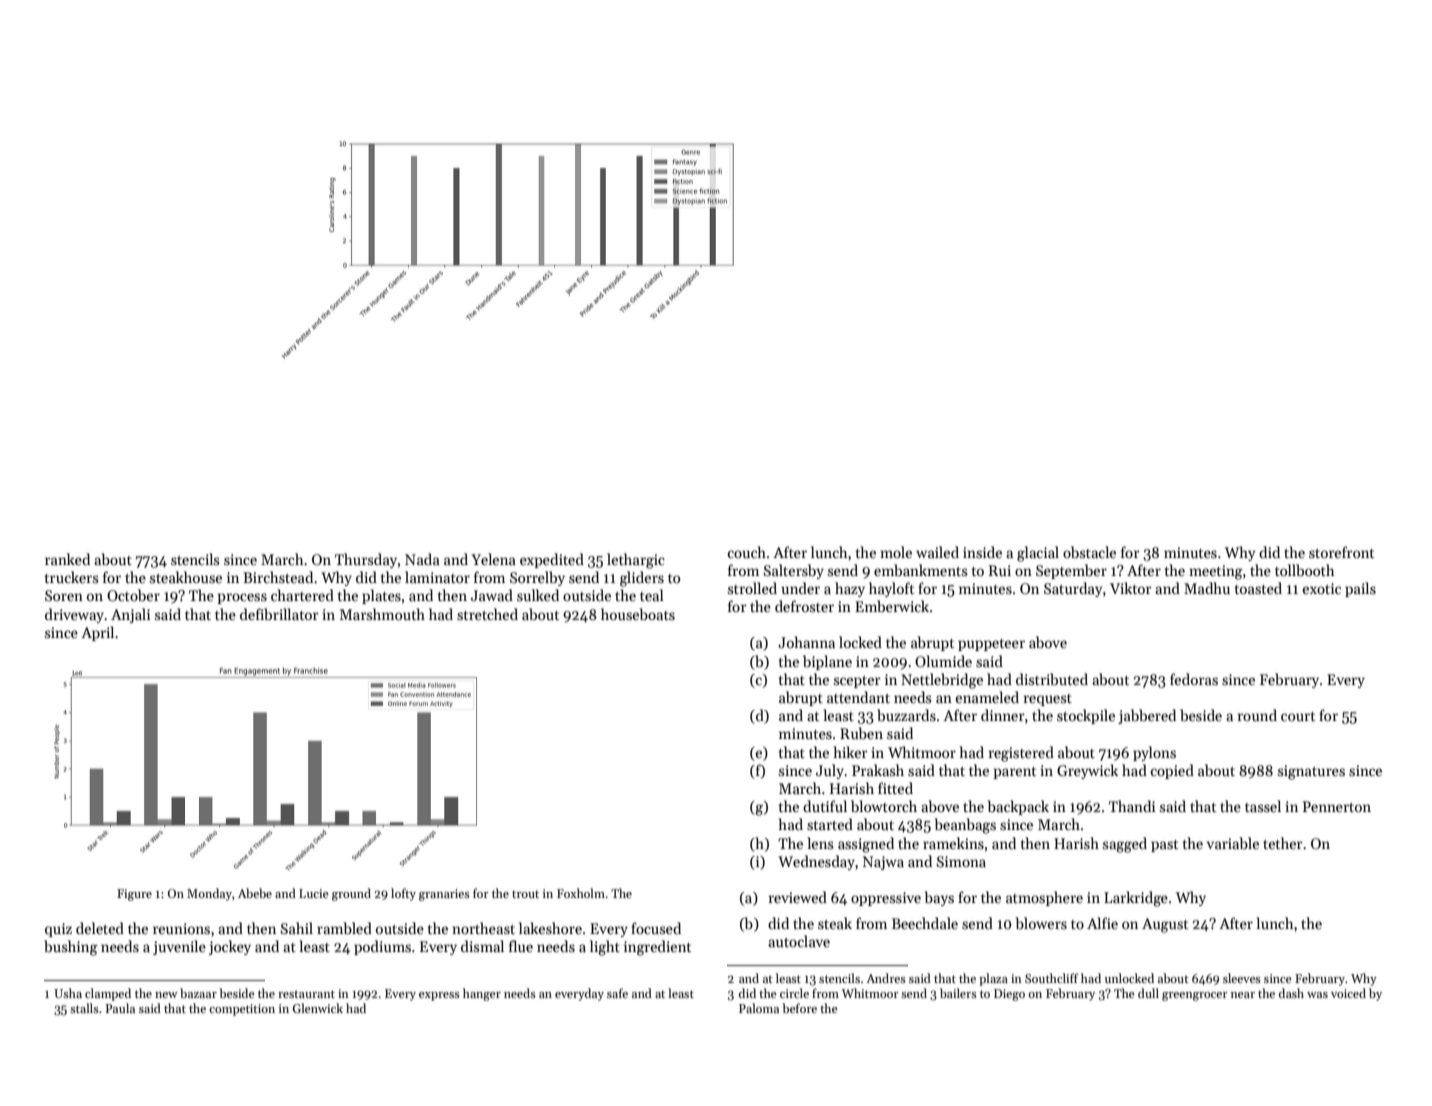  What do you see at coordinates (64, 595) in the screenshot?
I see `Soren` at bounding box center [64, 595].
